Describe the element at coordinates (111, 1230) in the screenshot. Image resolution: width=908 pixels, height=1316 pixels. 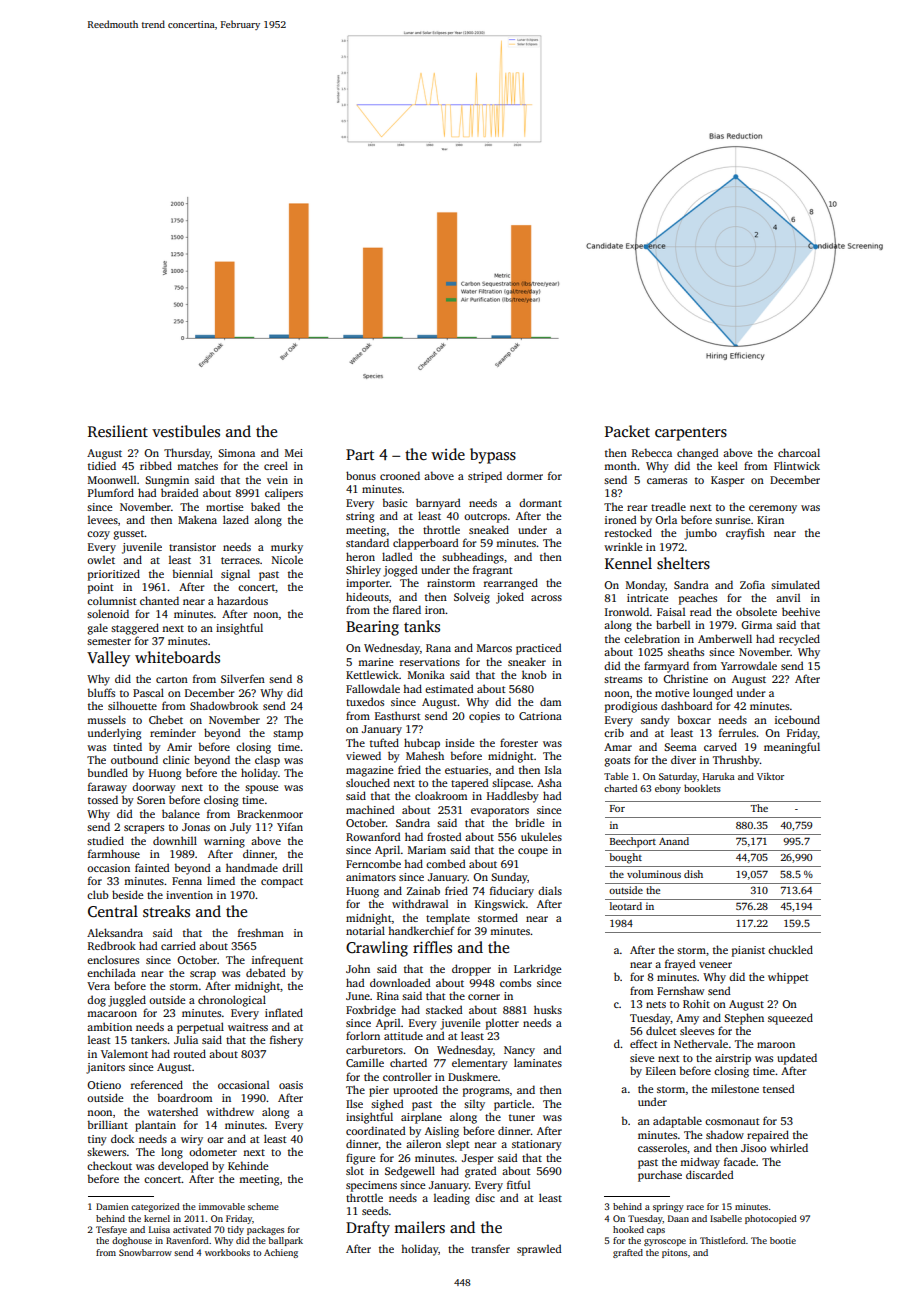
I see `Tesfaye` at that location.
